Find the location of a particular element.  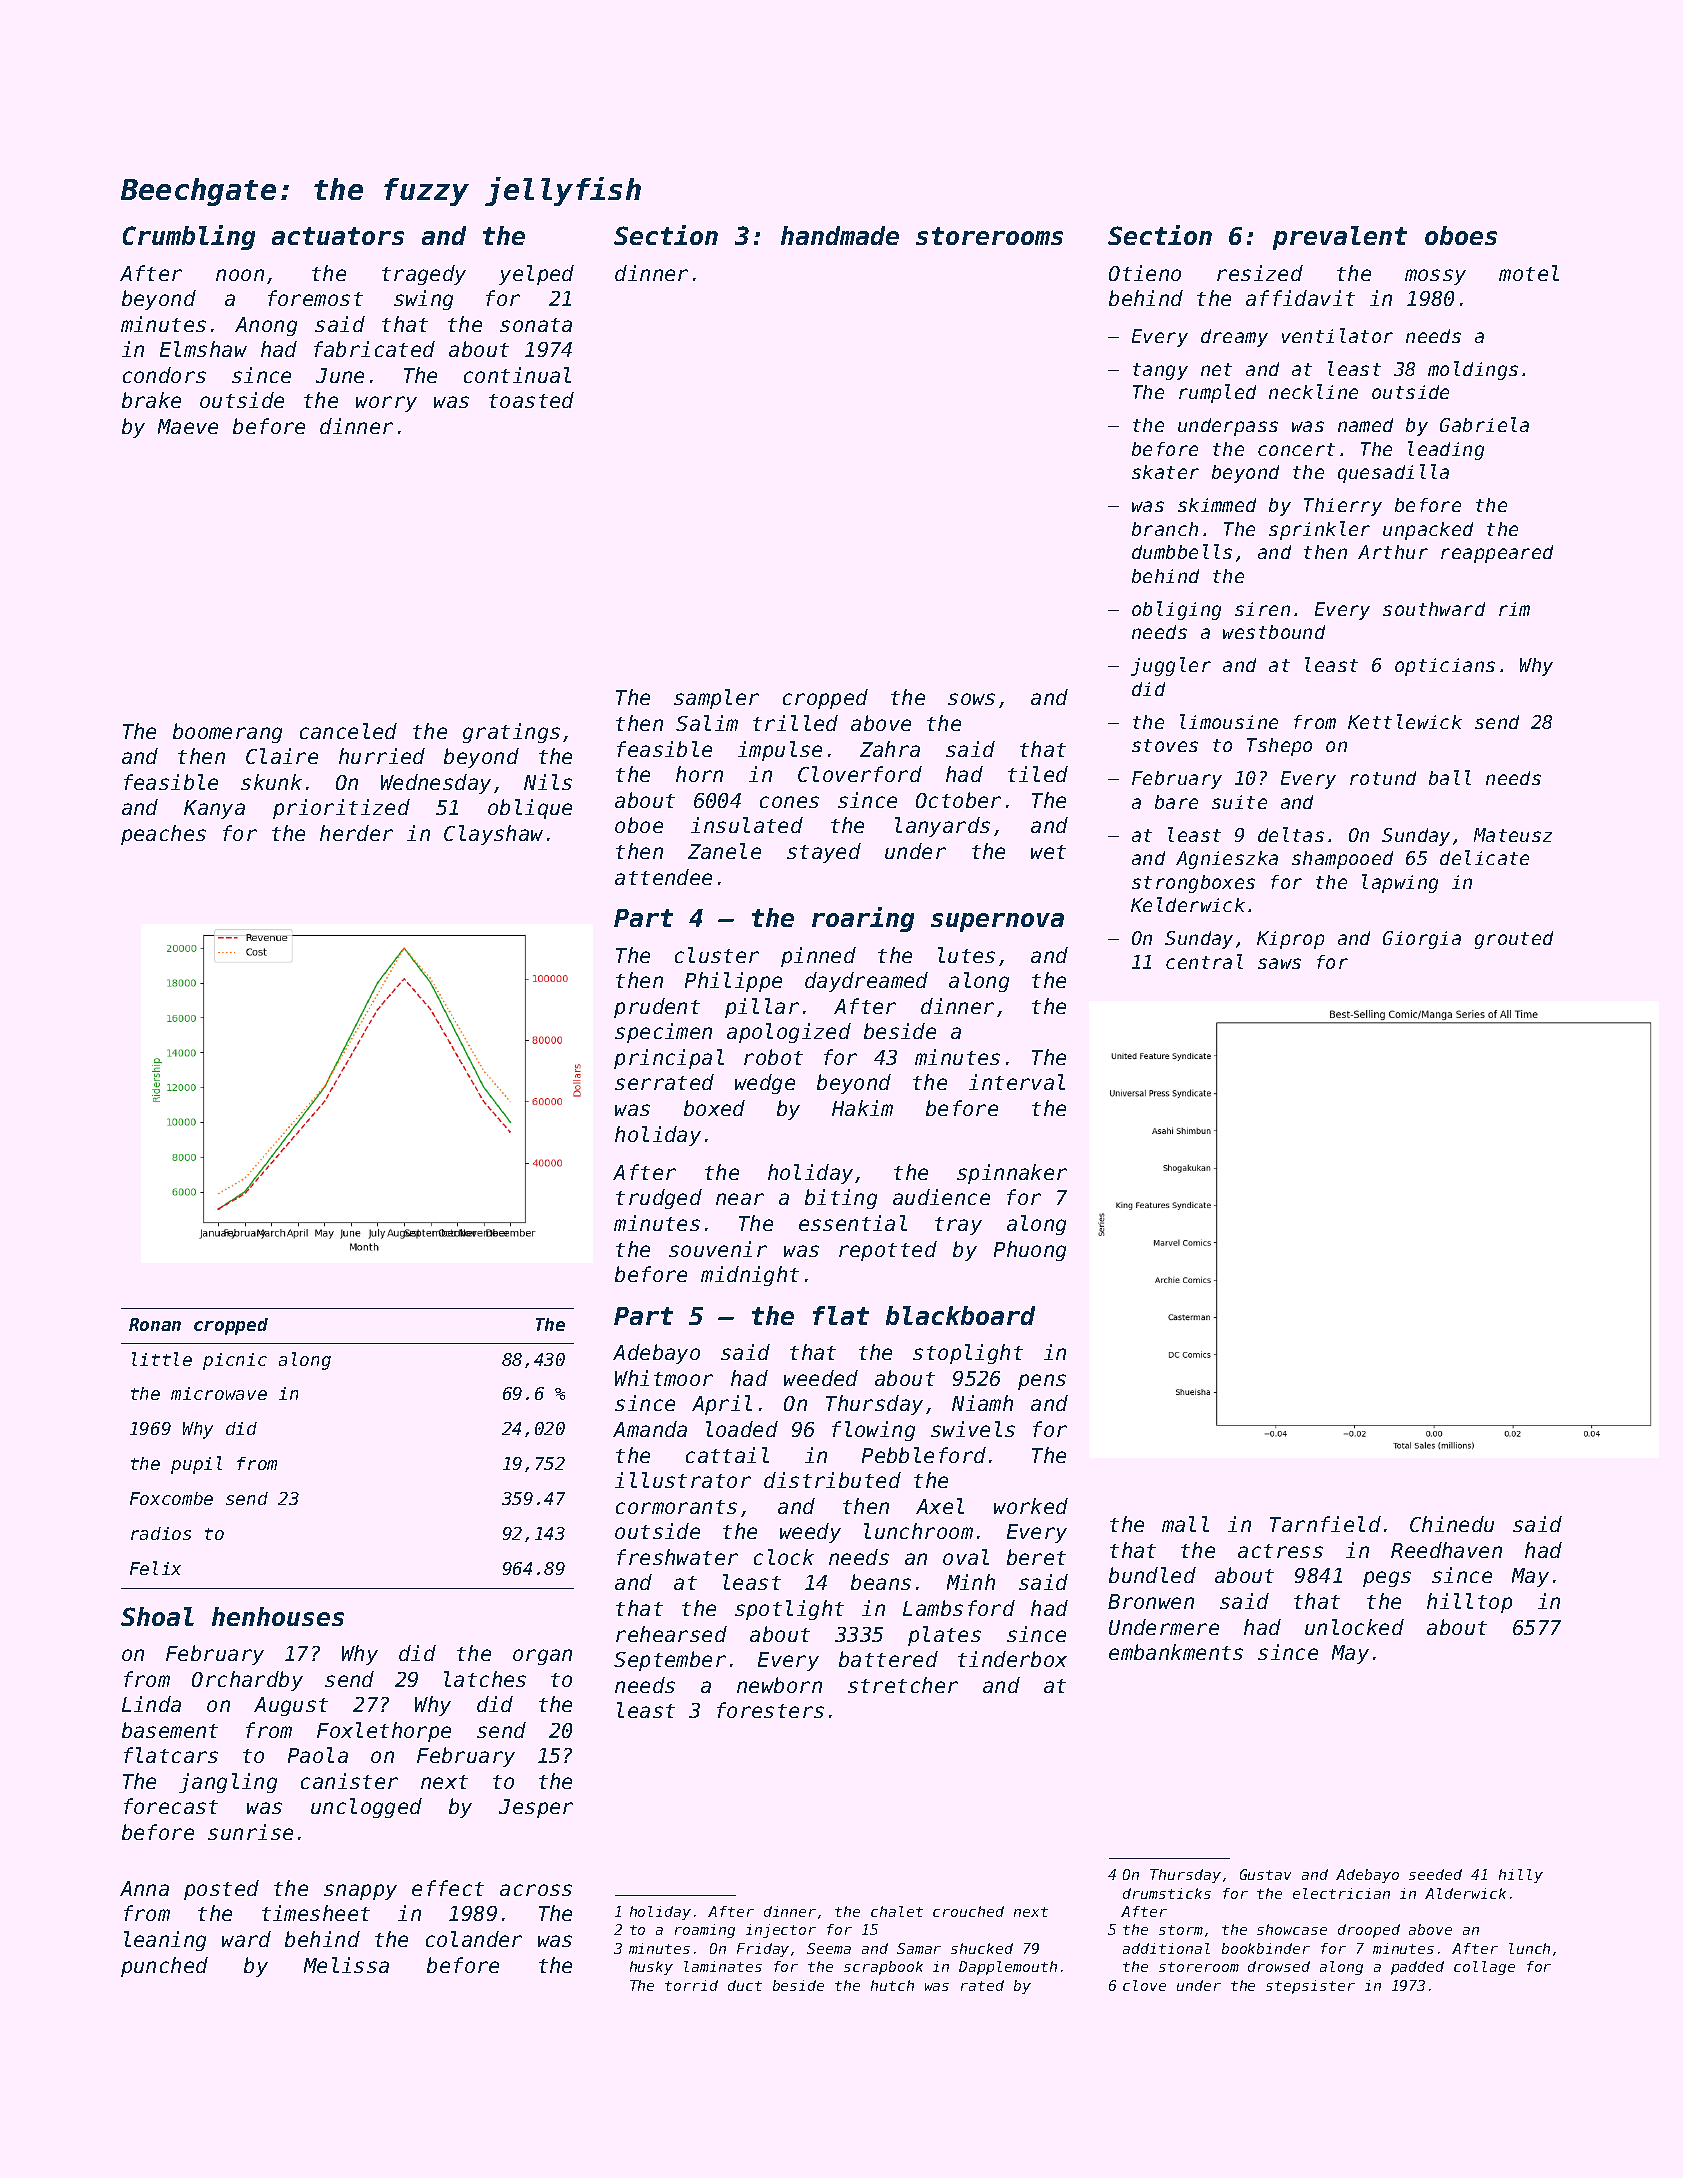

tray is located at coordinates (958, 1226).
